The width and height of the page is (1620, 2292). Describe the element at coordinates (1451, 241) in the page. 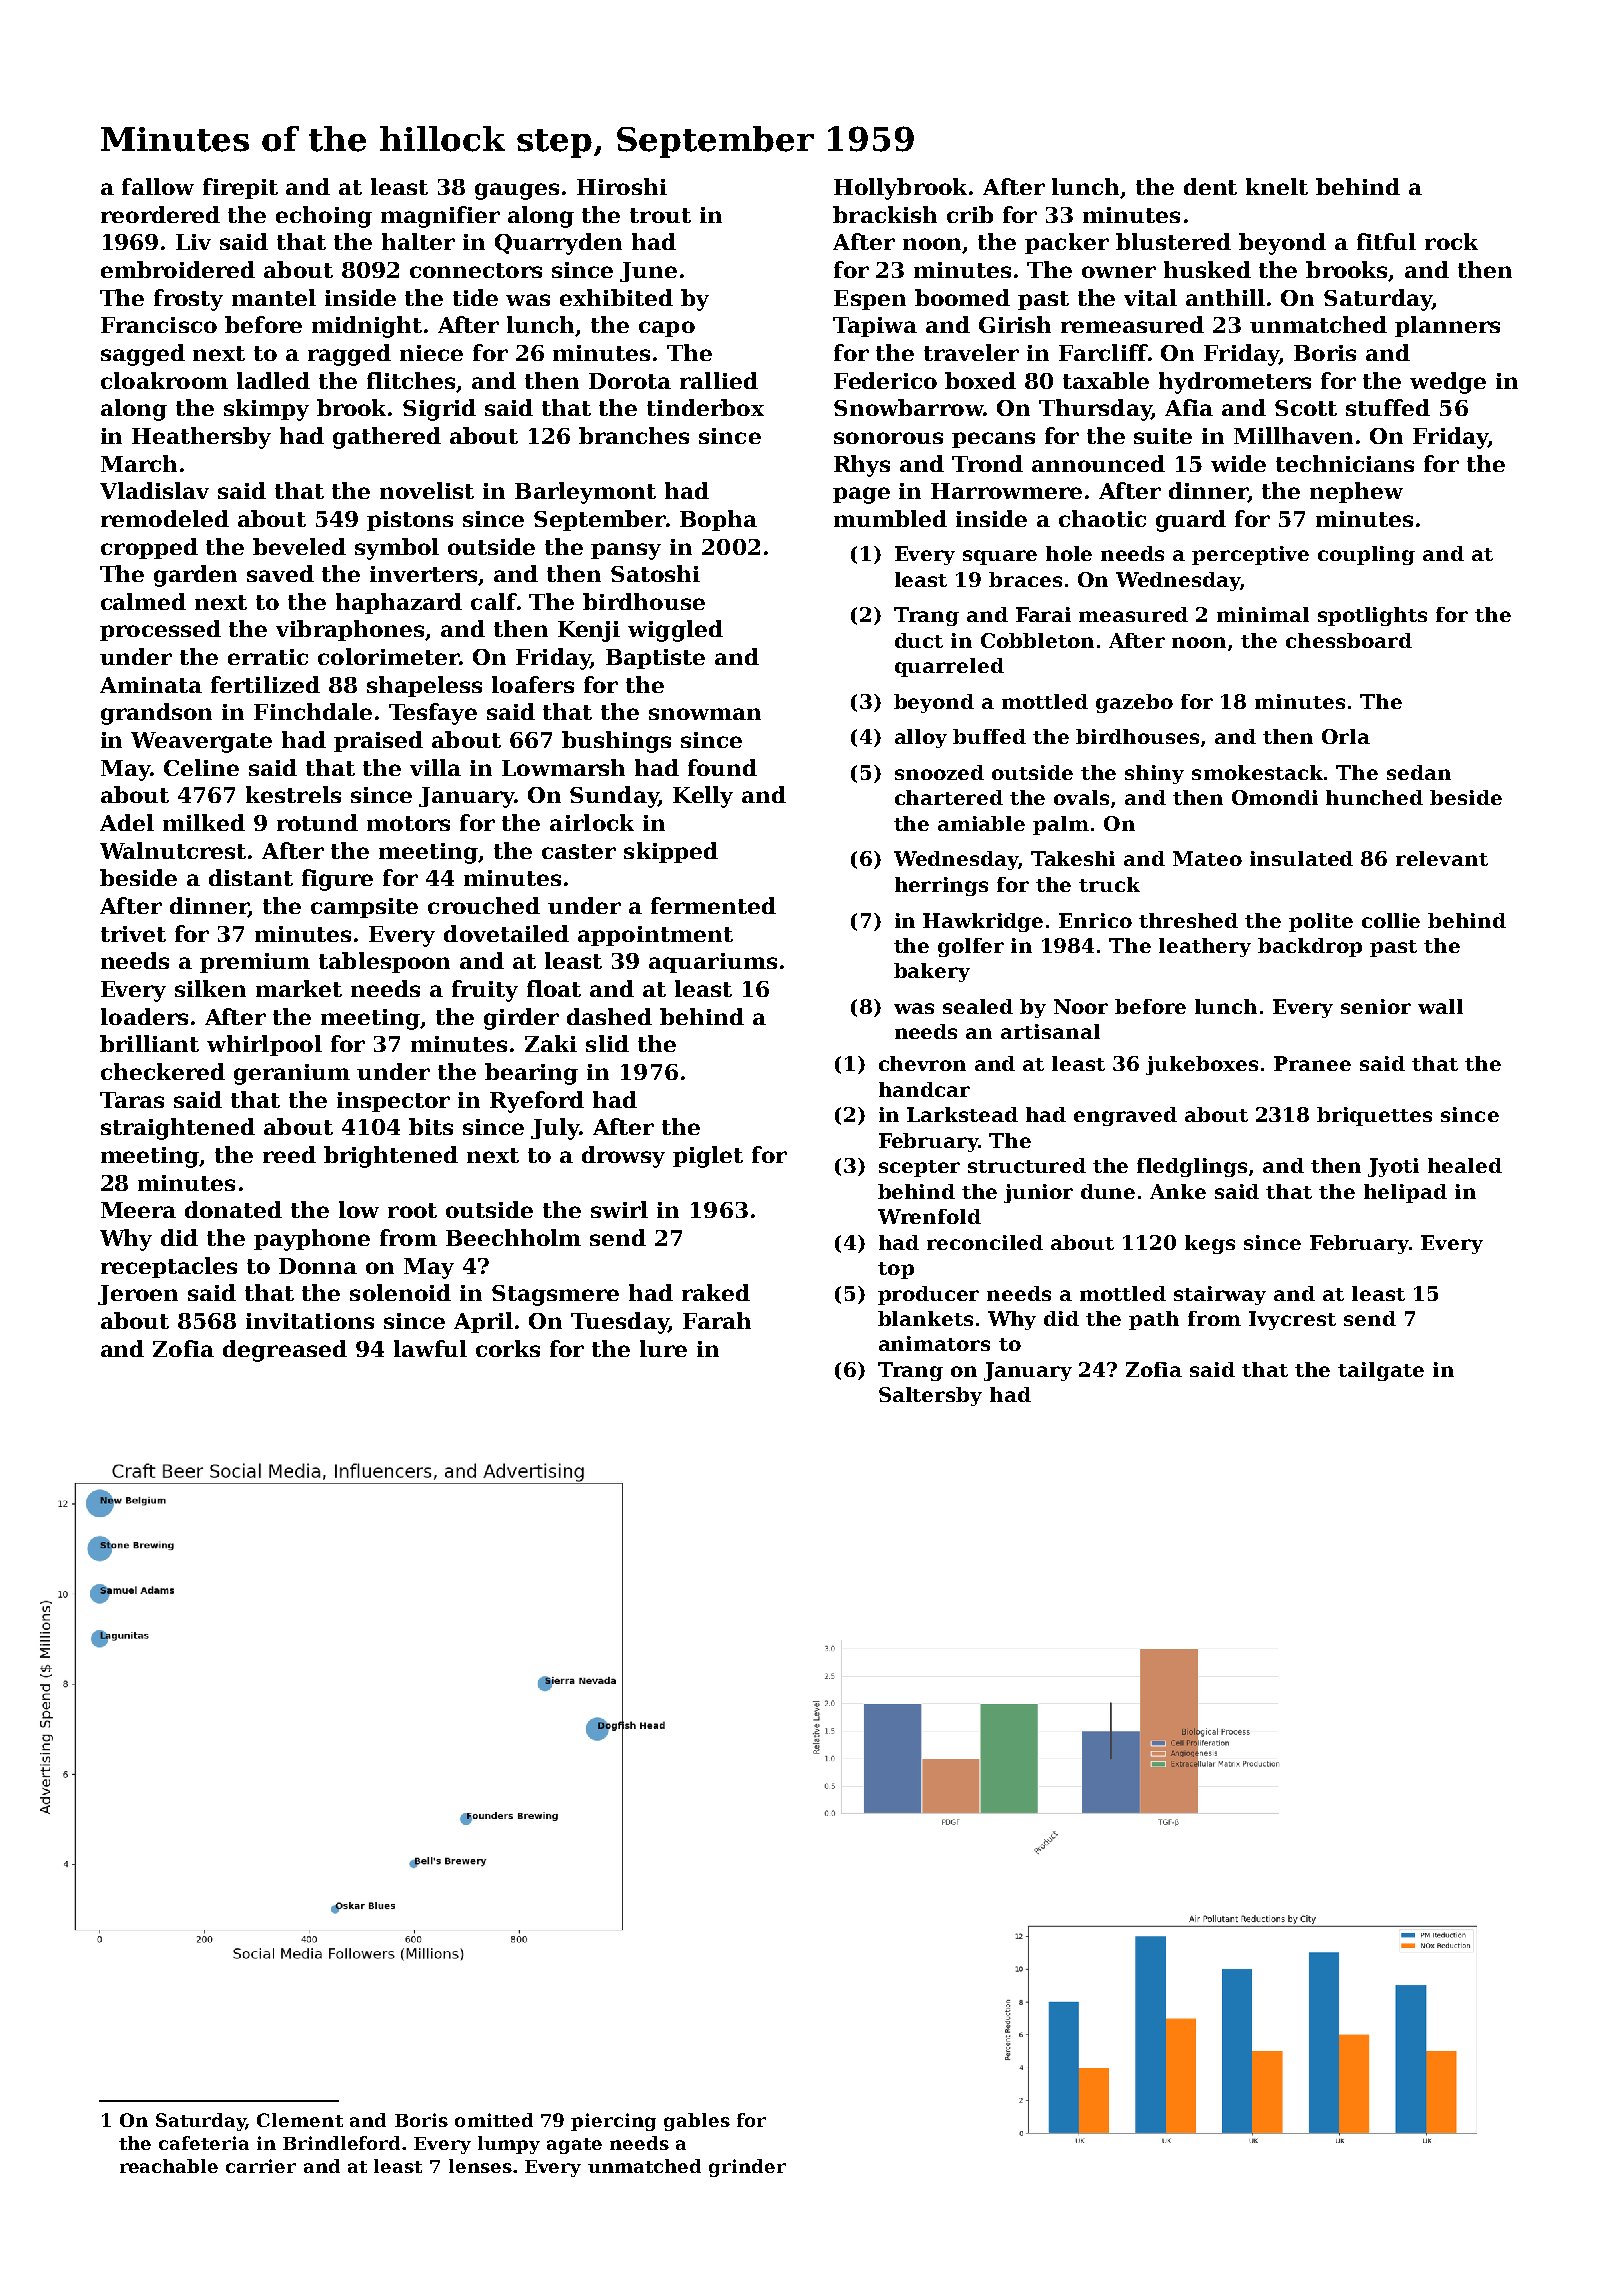

I see `rock` at that location.
